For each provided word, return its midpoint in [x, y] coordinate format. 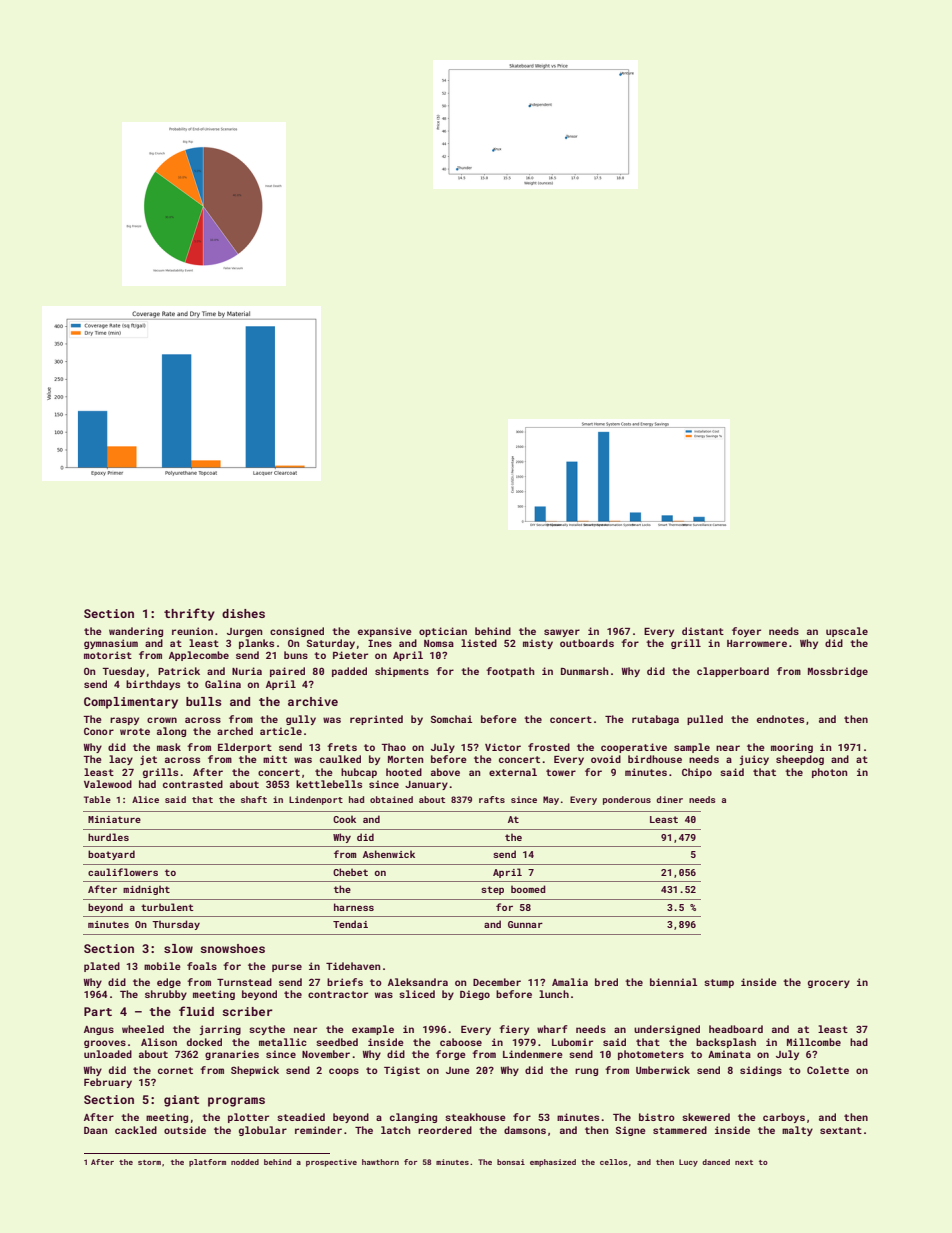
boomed [528, 889]
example [373, 1030]
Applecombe [199, 656]
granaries [232, 1055]
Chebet [350, 872]
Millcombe [814, 1042]
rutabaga [655, 720]
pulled [705, 720]
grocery [829, 984]
